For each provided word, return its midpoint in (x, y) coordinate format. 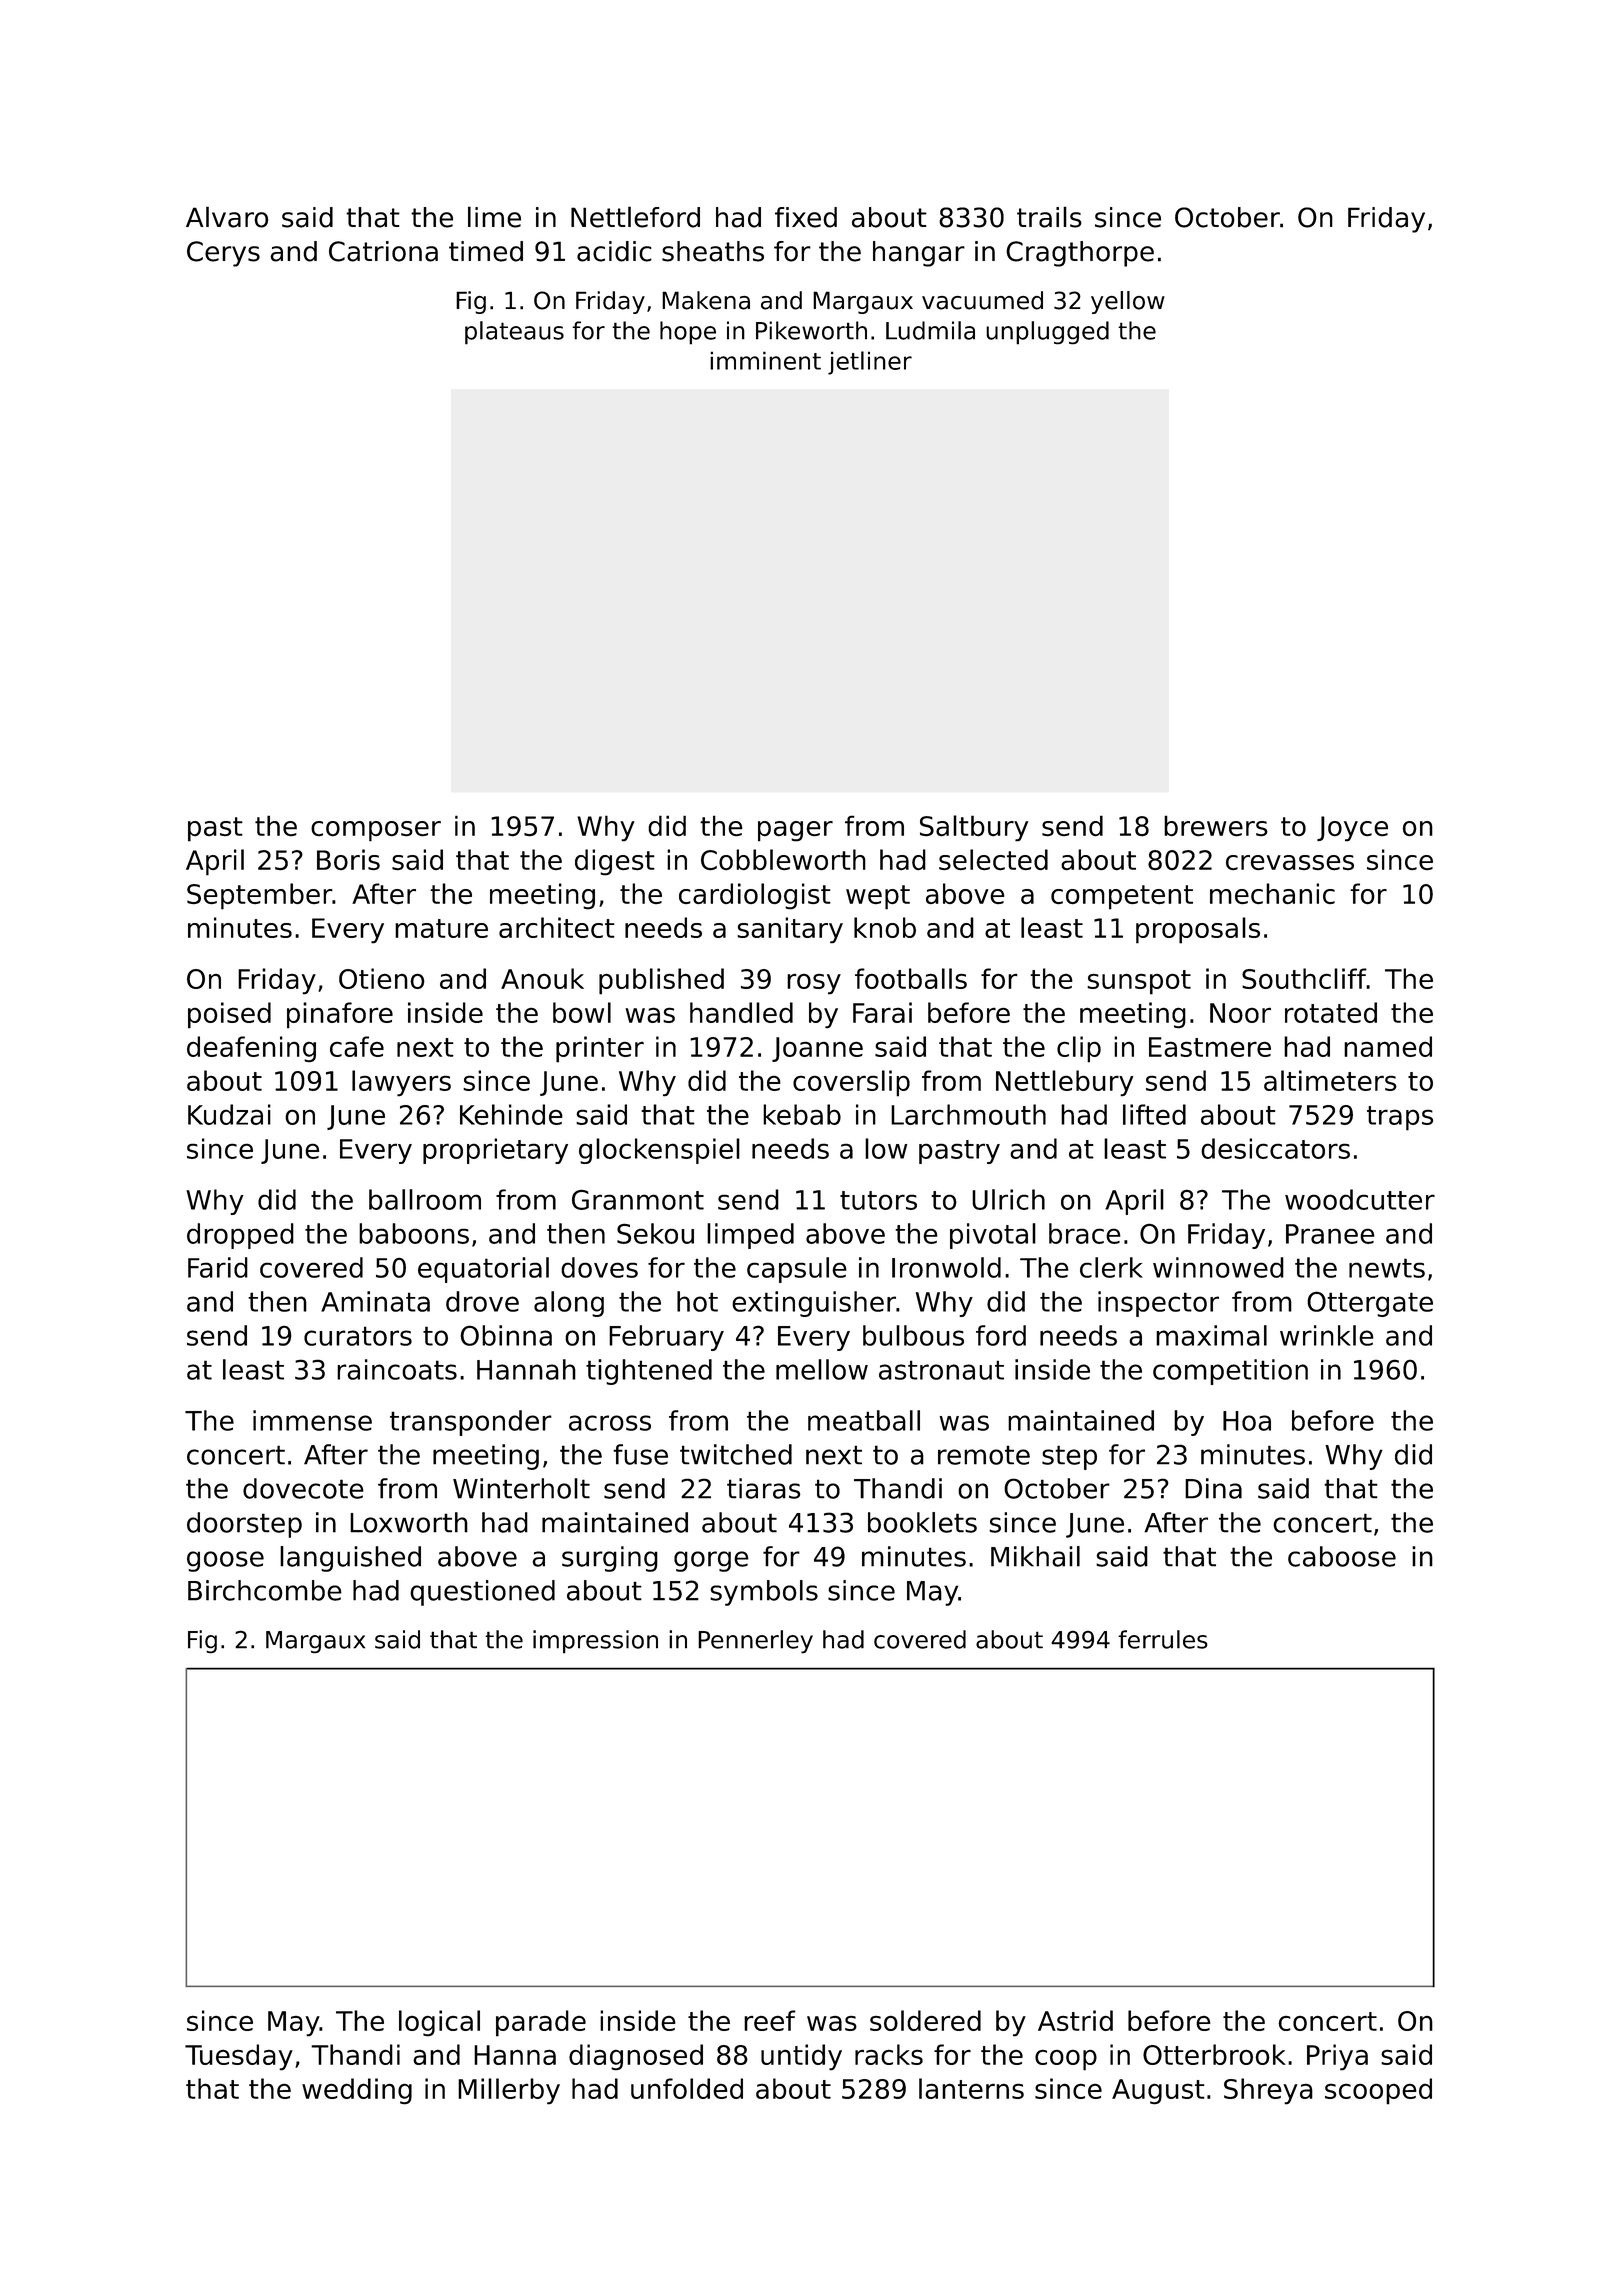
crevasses (1290, 862)
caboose (1342, 1556)
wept (878, 897)
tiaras (764, 1488)
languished (350, 1559)
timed (486, 251)
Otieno (382, 978)
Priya (1337, 2057)
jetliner (870, 363)
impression (595, 1642)
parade (541, 2023)
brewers (1216, 825)
